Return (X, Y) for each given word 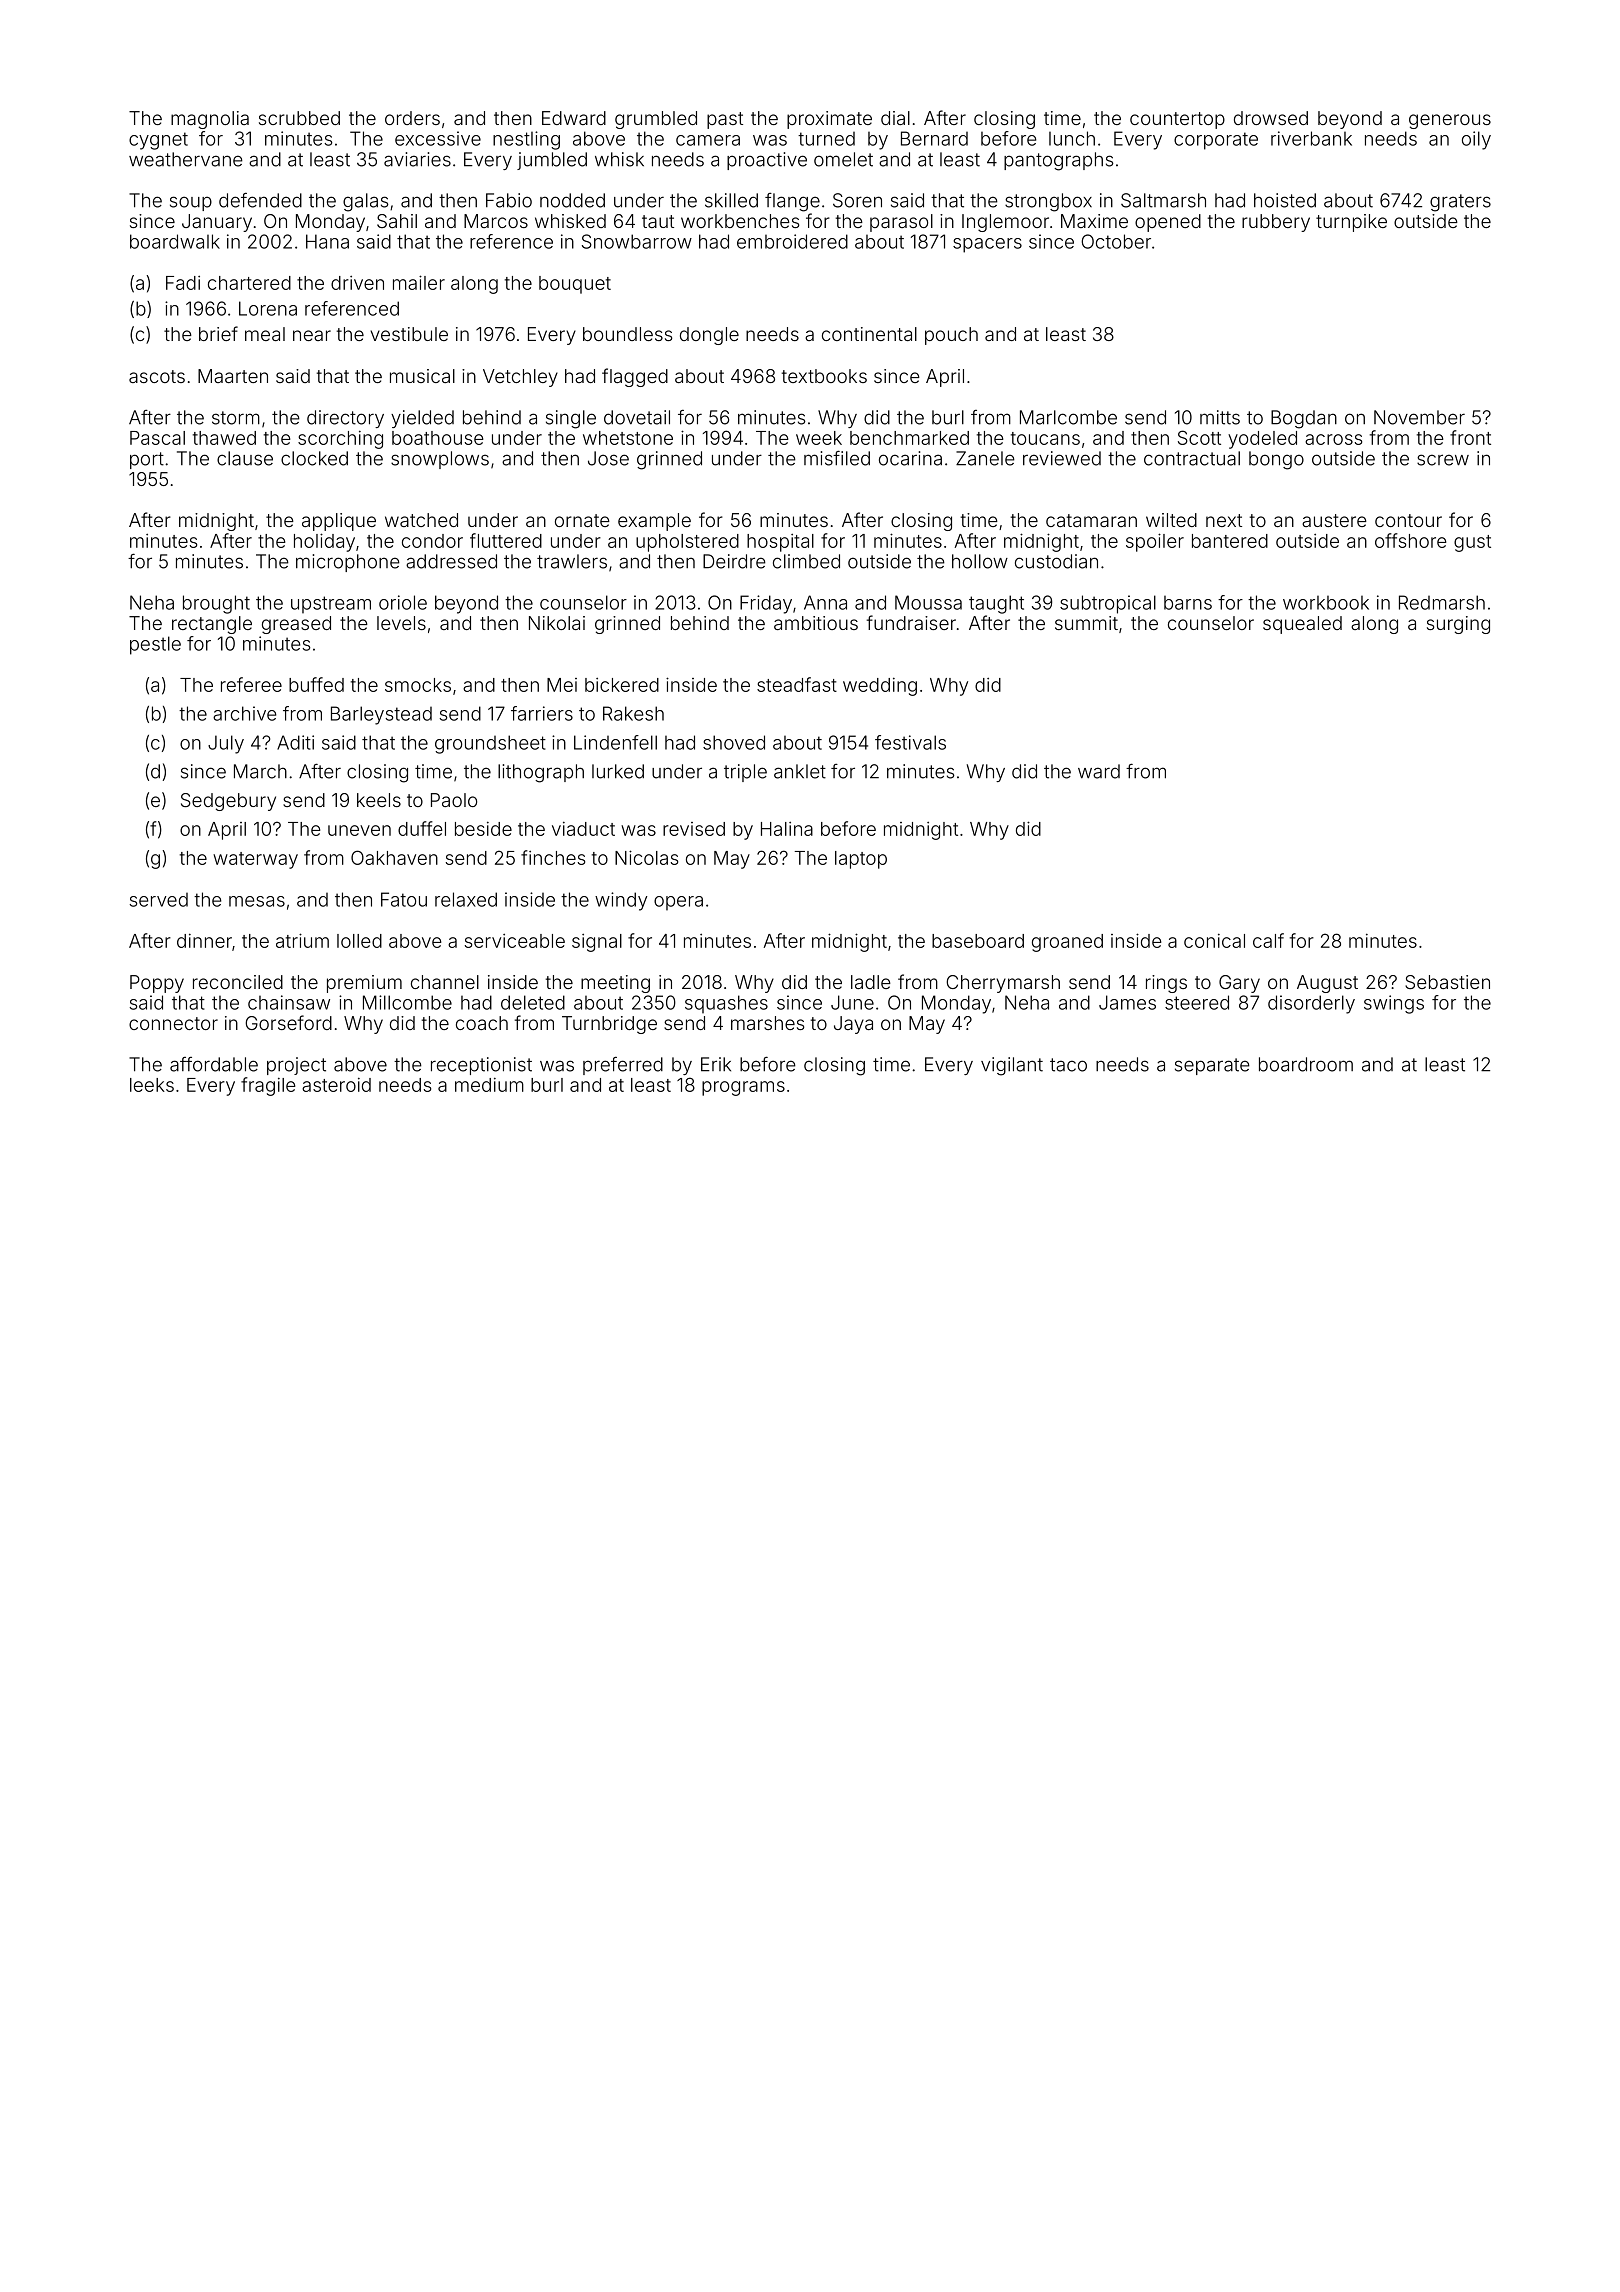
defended (260, 200)
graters (1460, 203)
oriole (403, 602)
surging (1458, 625)
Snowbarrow (637, 241)
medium (489, 1084)
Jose (608, 458)
